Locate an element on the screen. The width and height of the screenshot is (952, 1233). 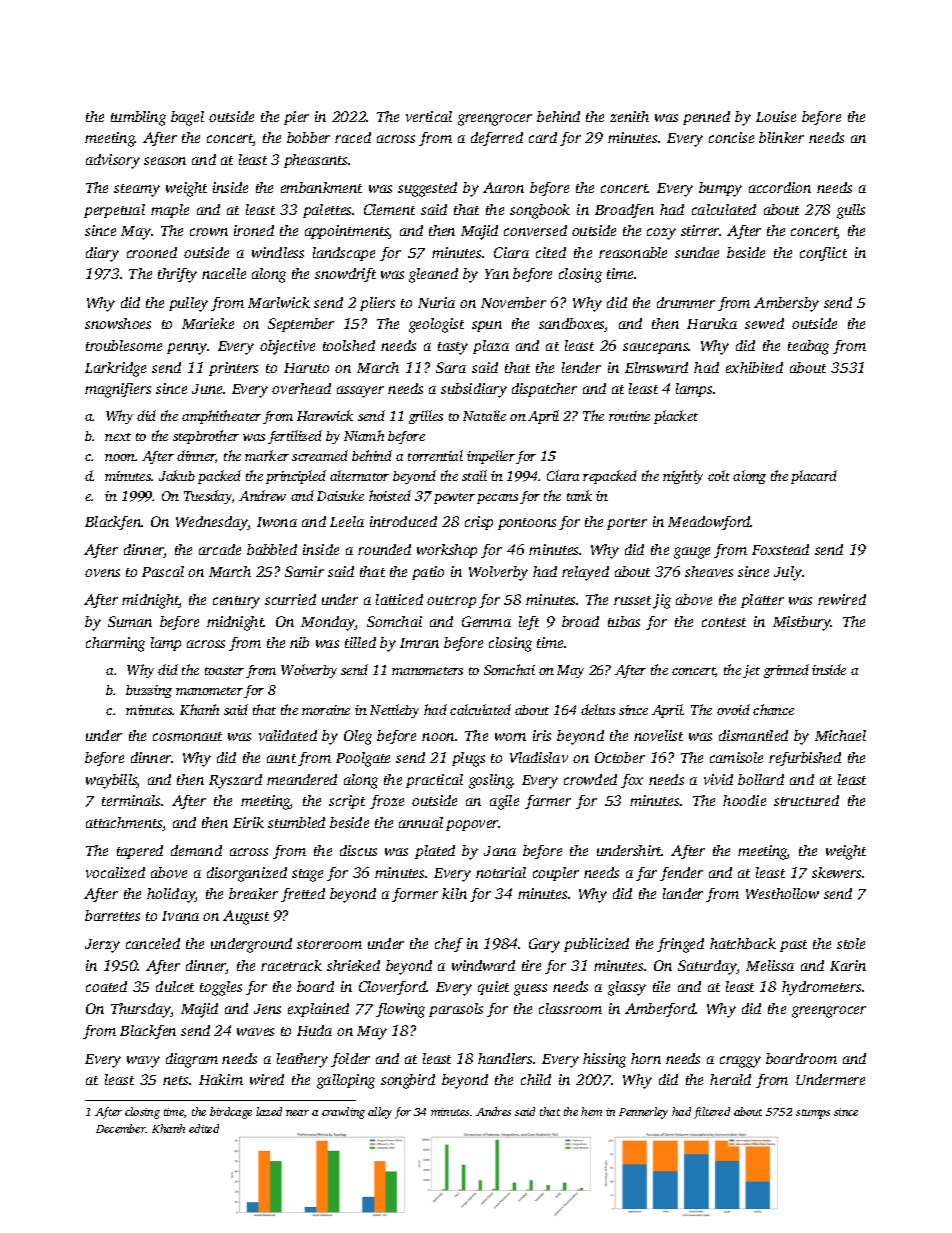
teabag is located at coordinates (808, 347).
